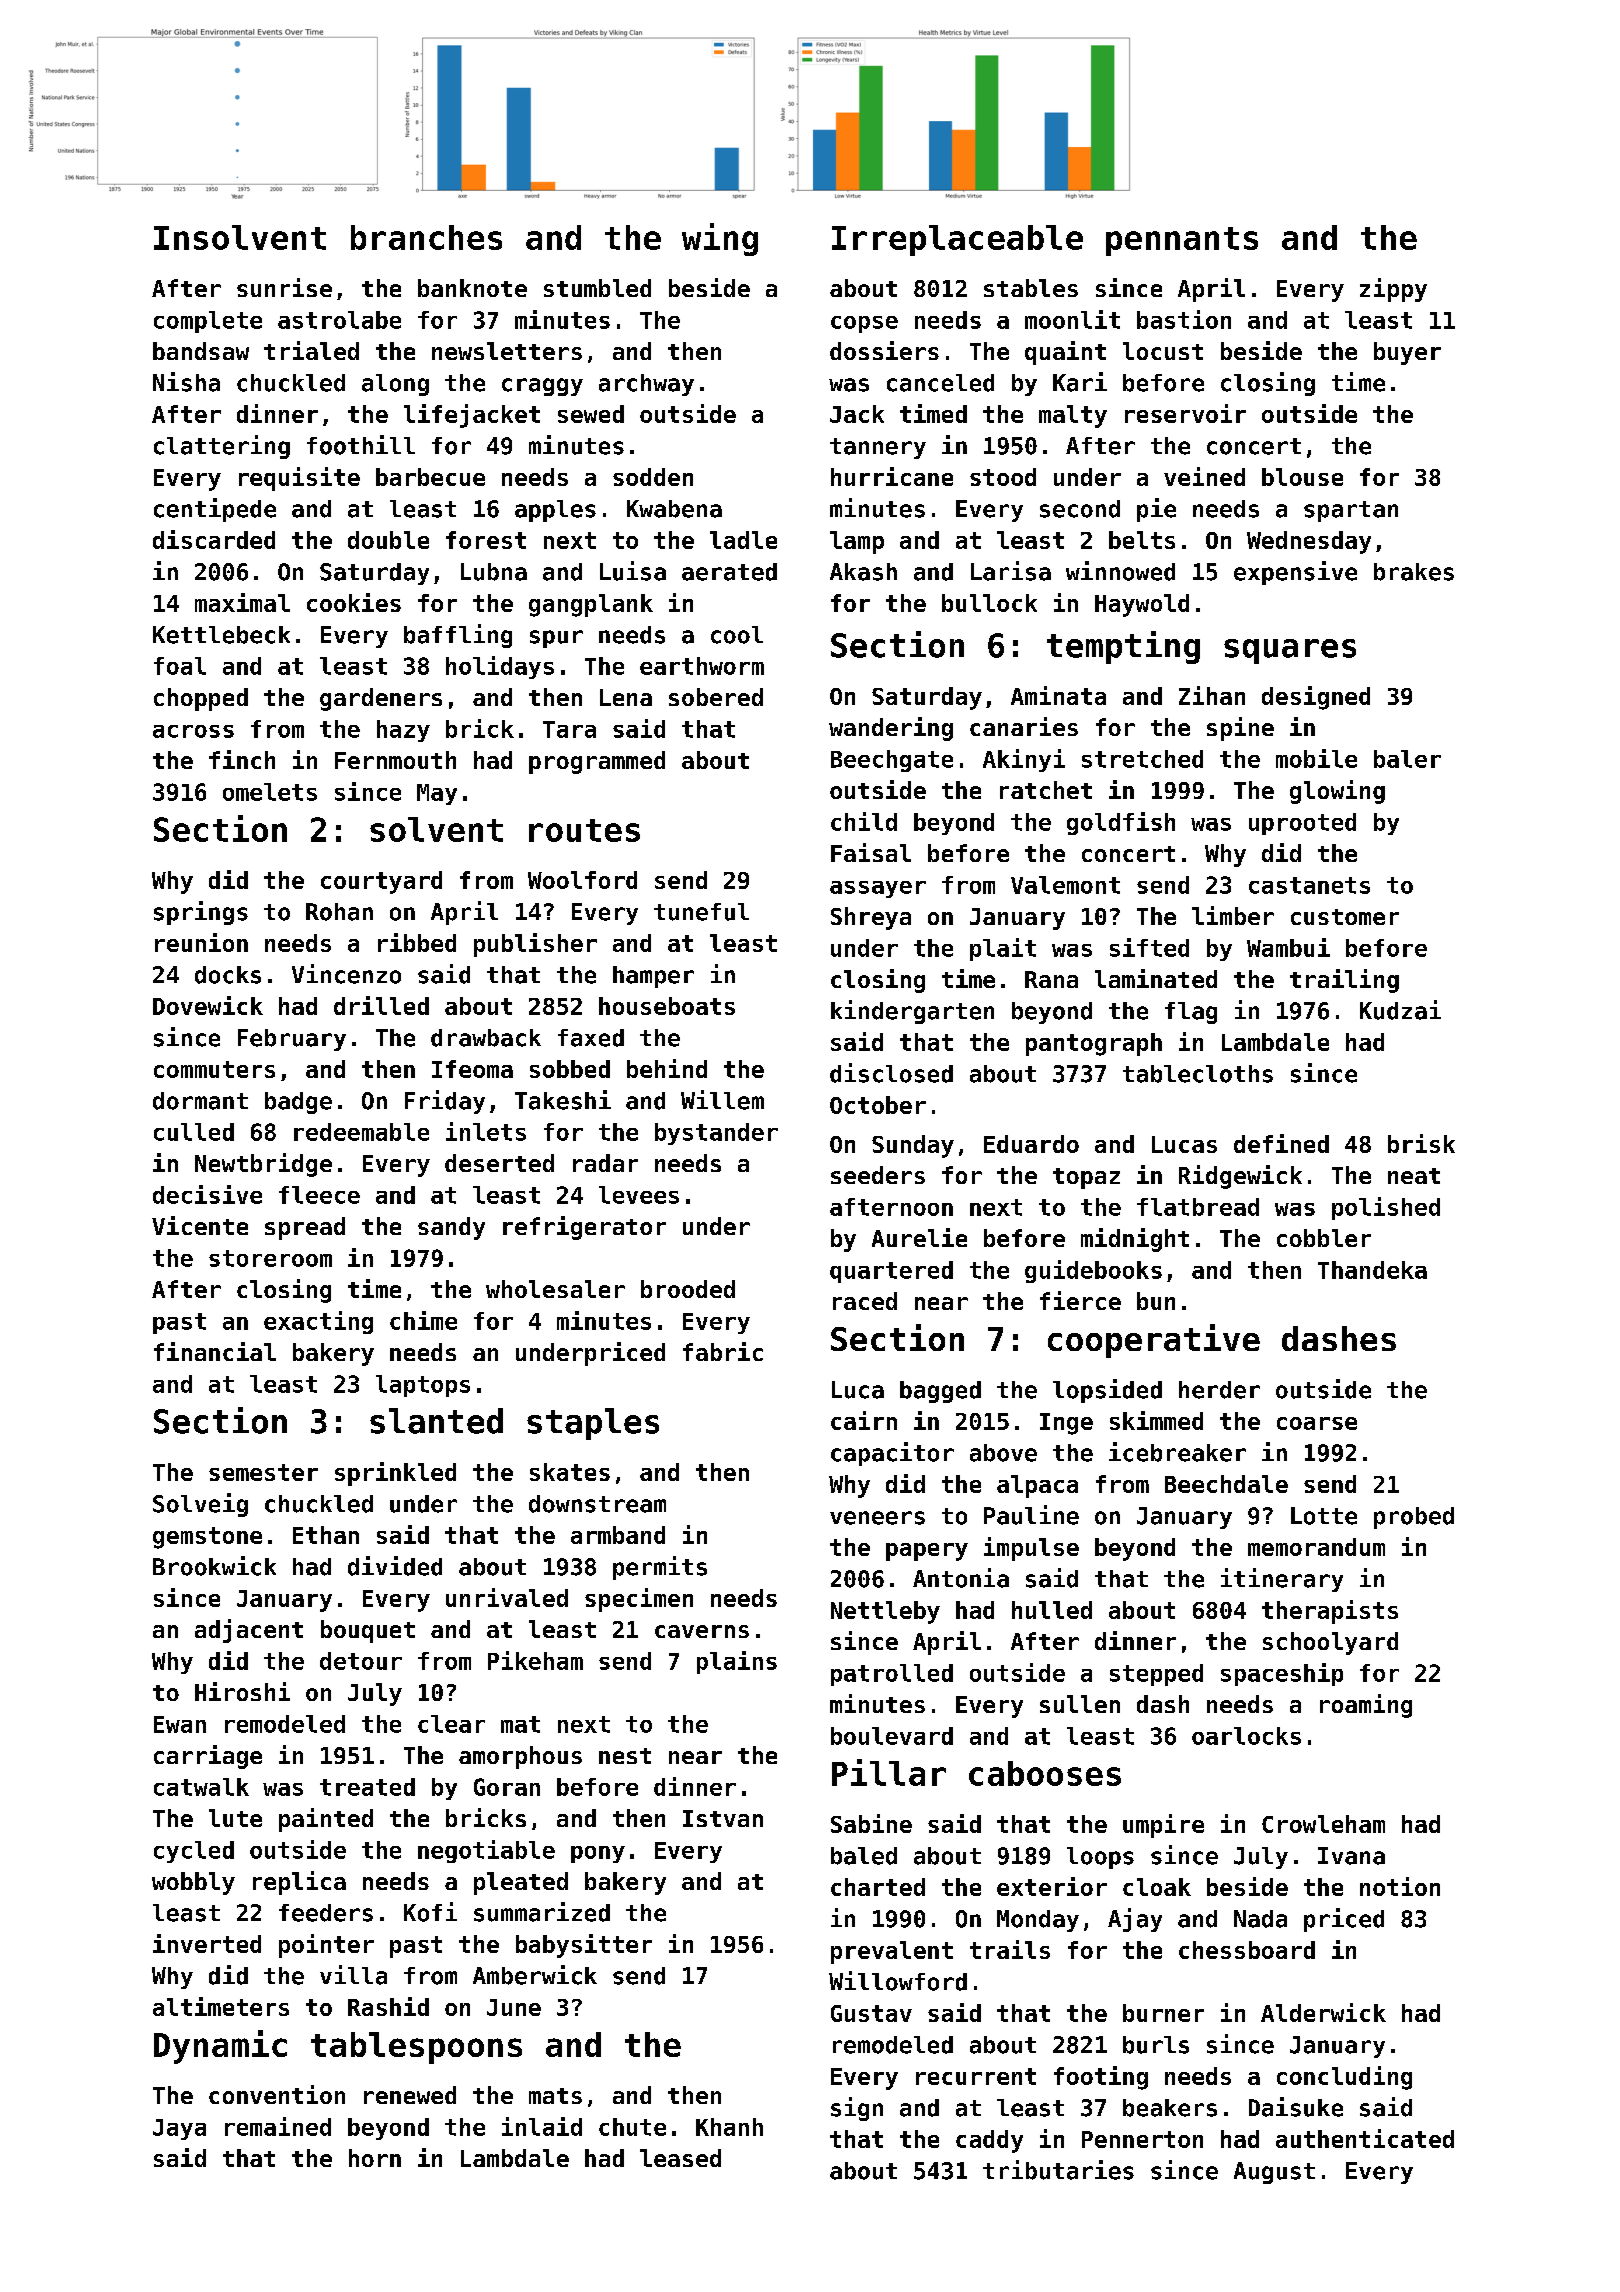 This image has width=1620, height=2292. Describe the element at coordinates (326, 1913) in the image. I see `feeders` at that location.
